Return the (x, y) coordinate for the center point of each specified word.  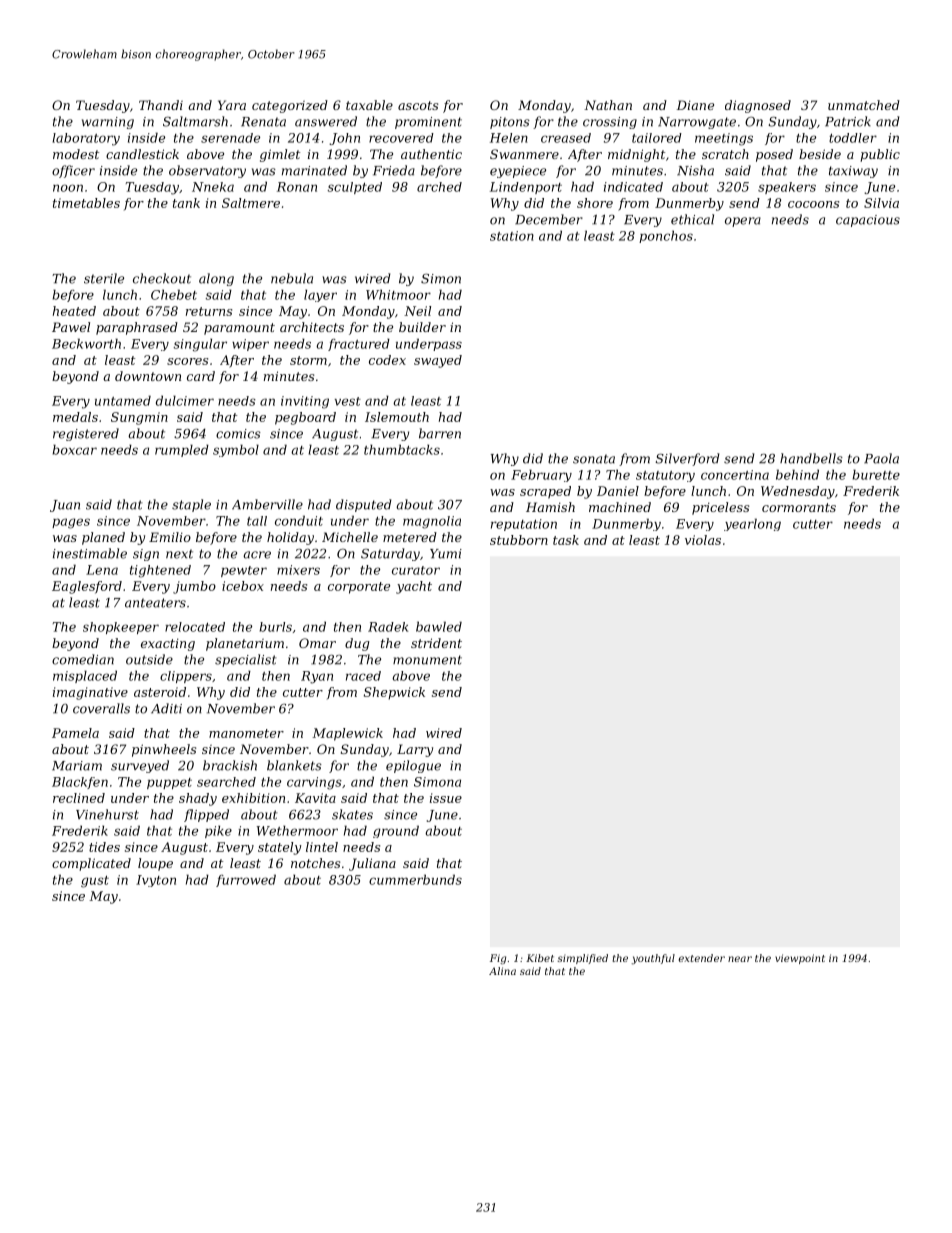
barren (440, 433)
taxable (369, 105)
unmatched (864, 105)
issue (446, 798)
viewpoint (800, 959)
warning (108, 123)
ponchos (666, 236)
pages (71, 523)
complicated (91, 864)
